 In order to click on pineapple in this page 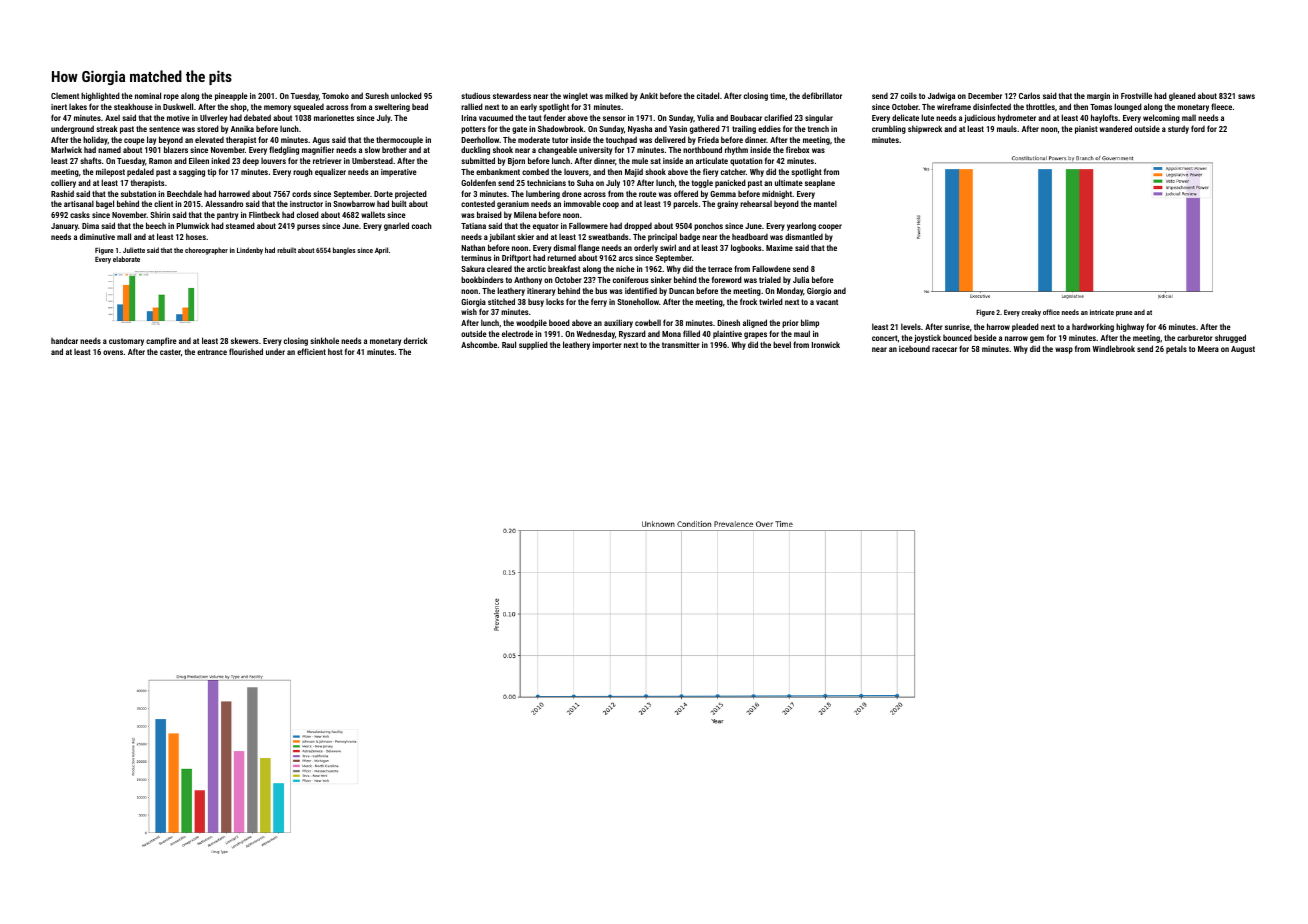, I will do `click(231, 96)`.
